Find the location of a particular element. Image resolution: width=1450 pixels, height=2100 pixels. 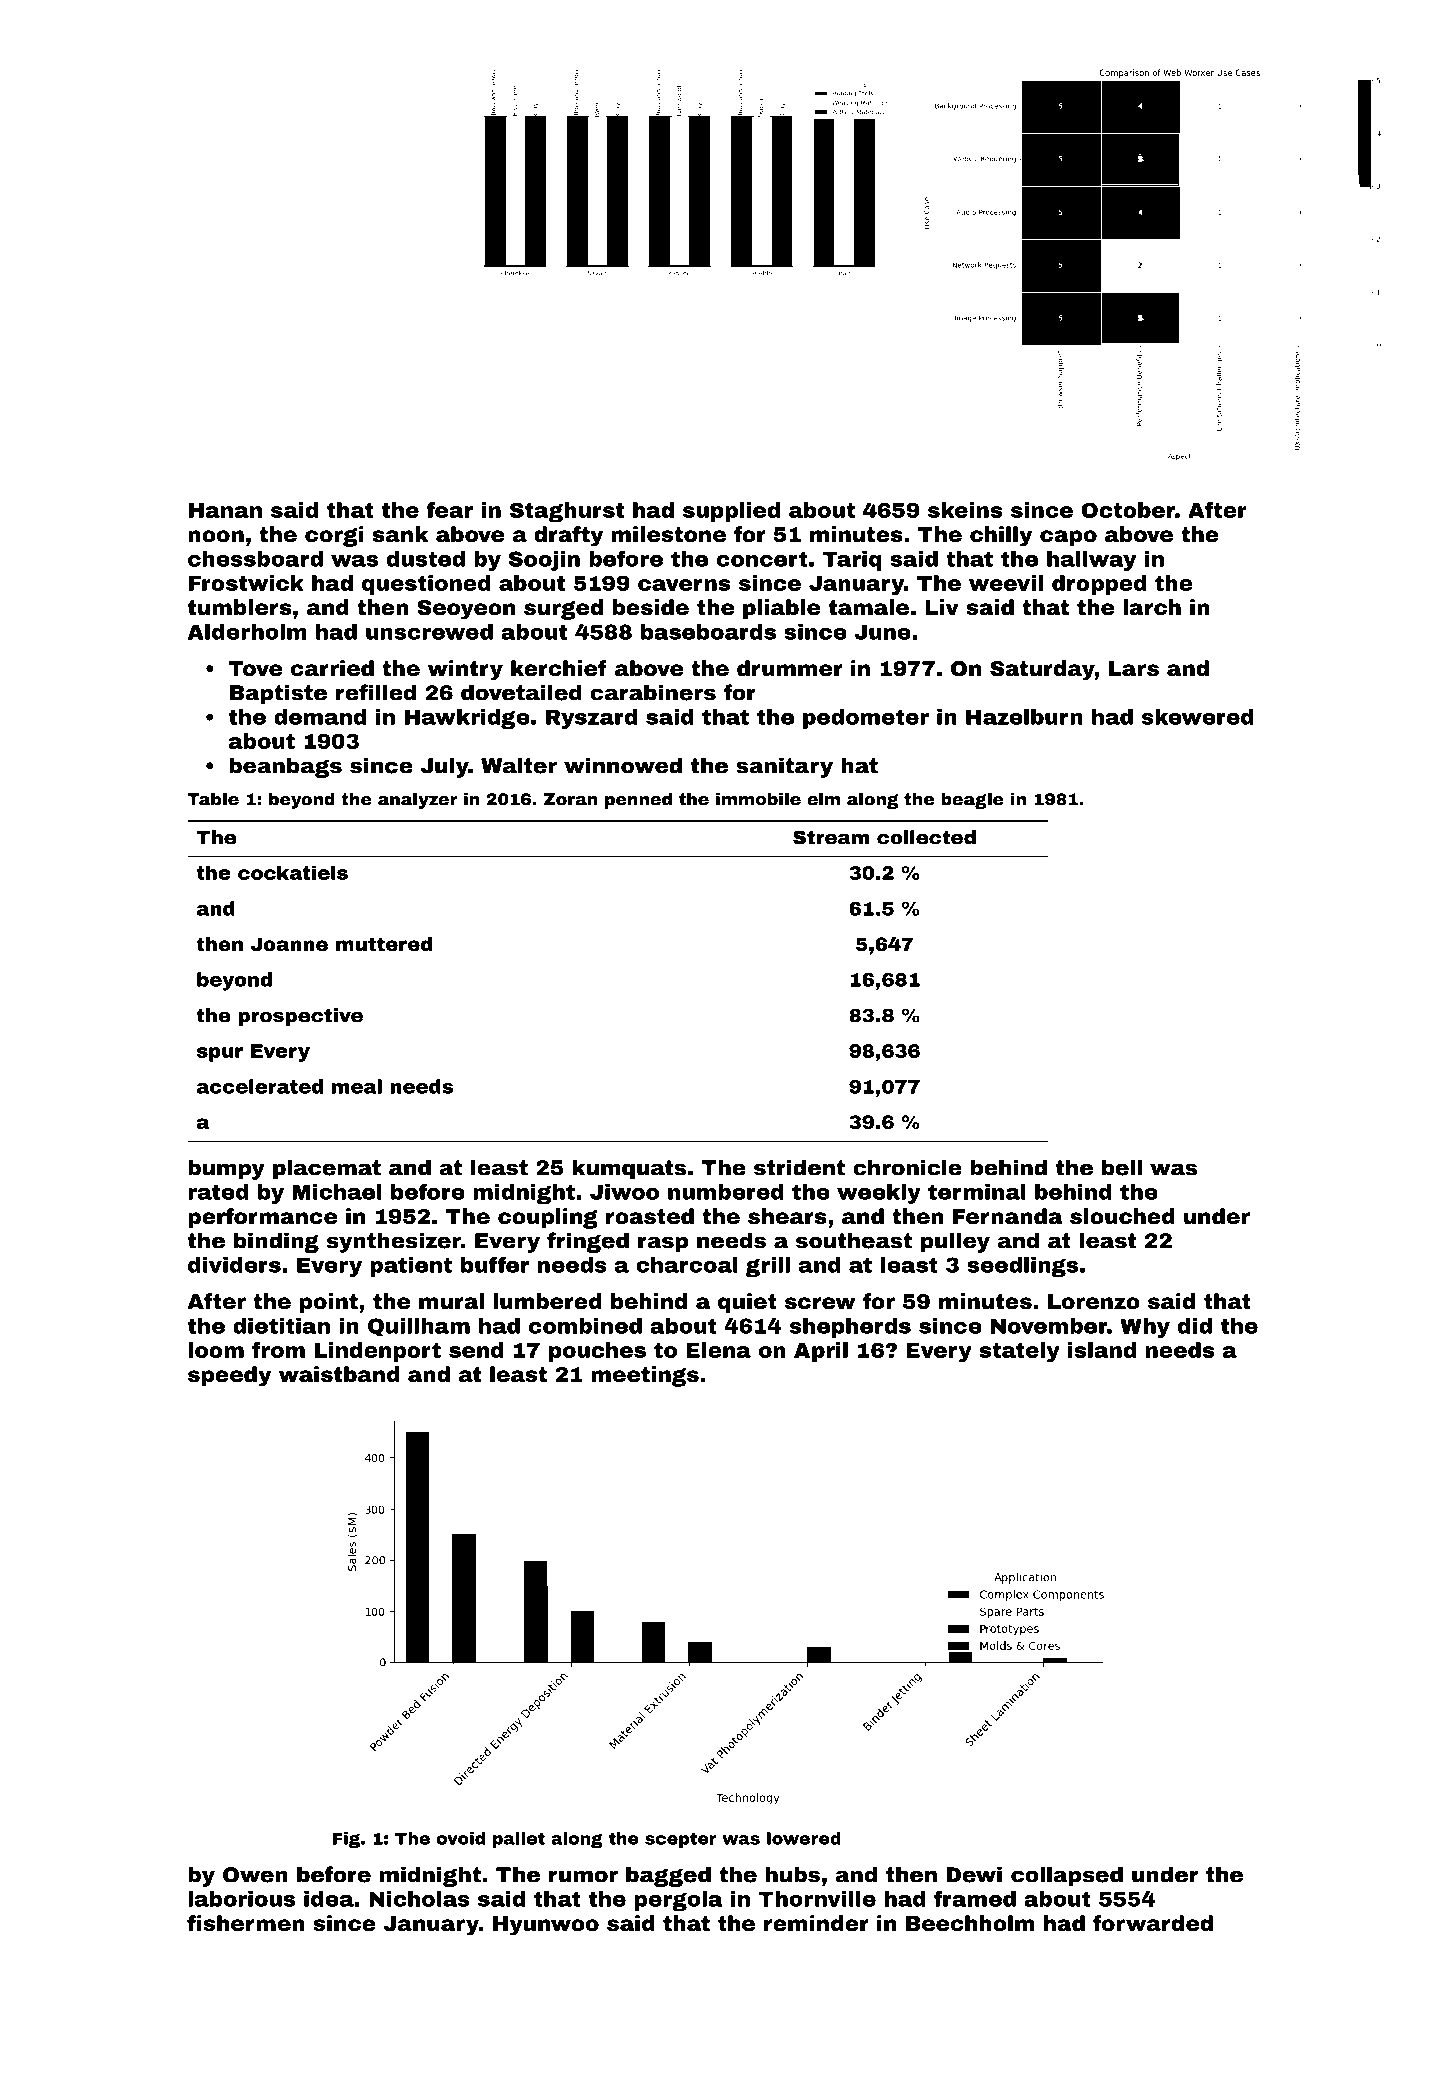

Liv is located at coordinates (942, 607).
